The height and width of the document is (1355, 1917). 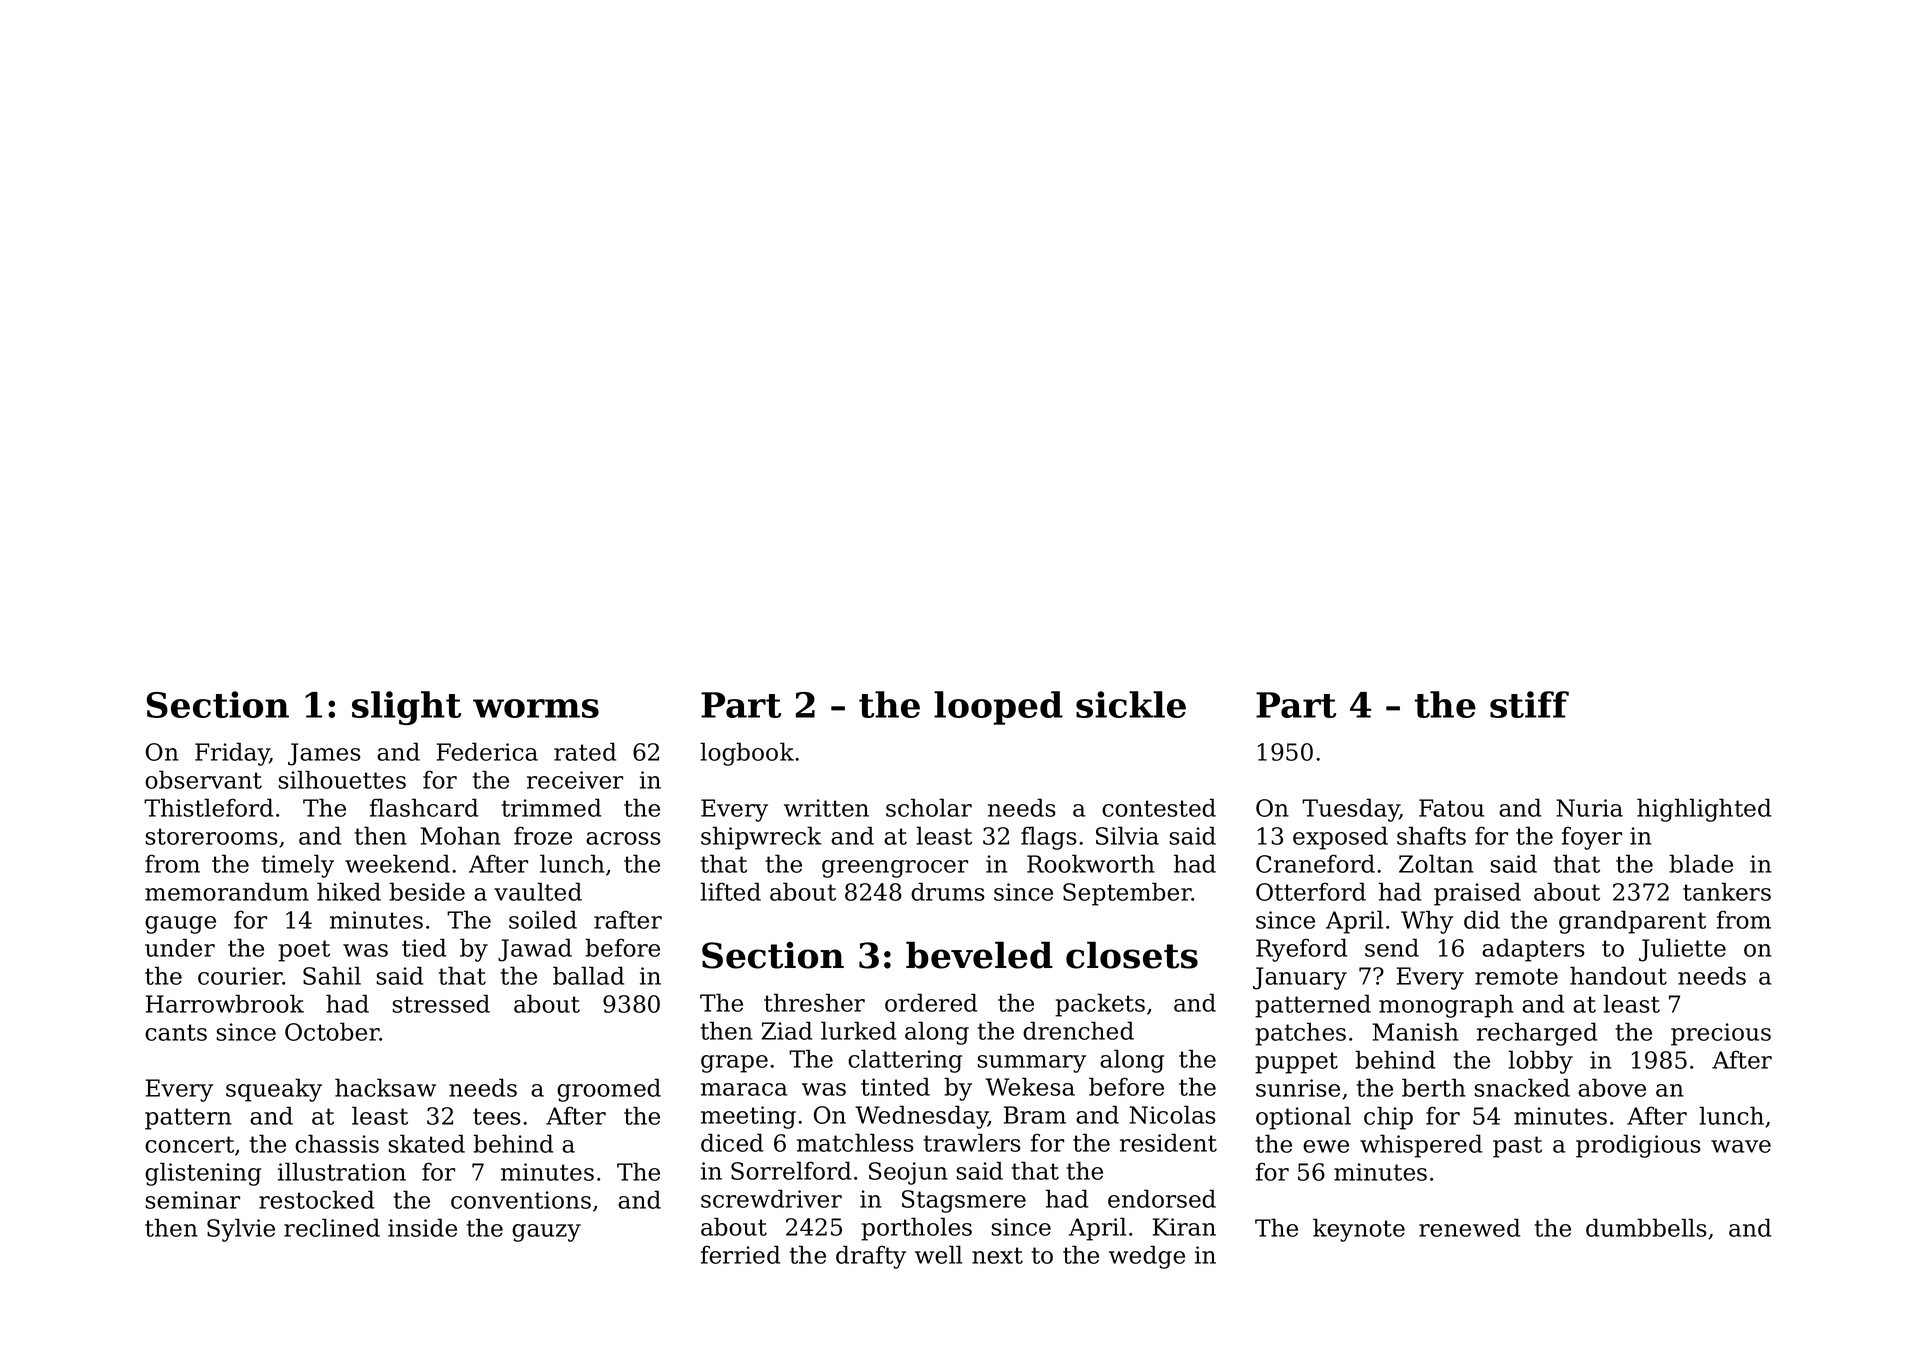 What do you see at coordinates (1529, 704) in the document?
I see `stiff` at bounding box center [1529, 704].
